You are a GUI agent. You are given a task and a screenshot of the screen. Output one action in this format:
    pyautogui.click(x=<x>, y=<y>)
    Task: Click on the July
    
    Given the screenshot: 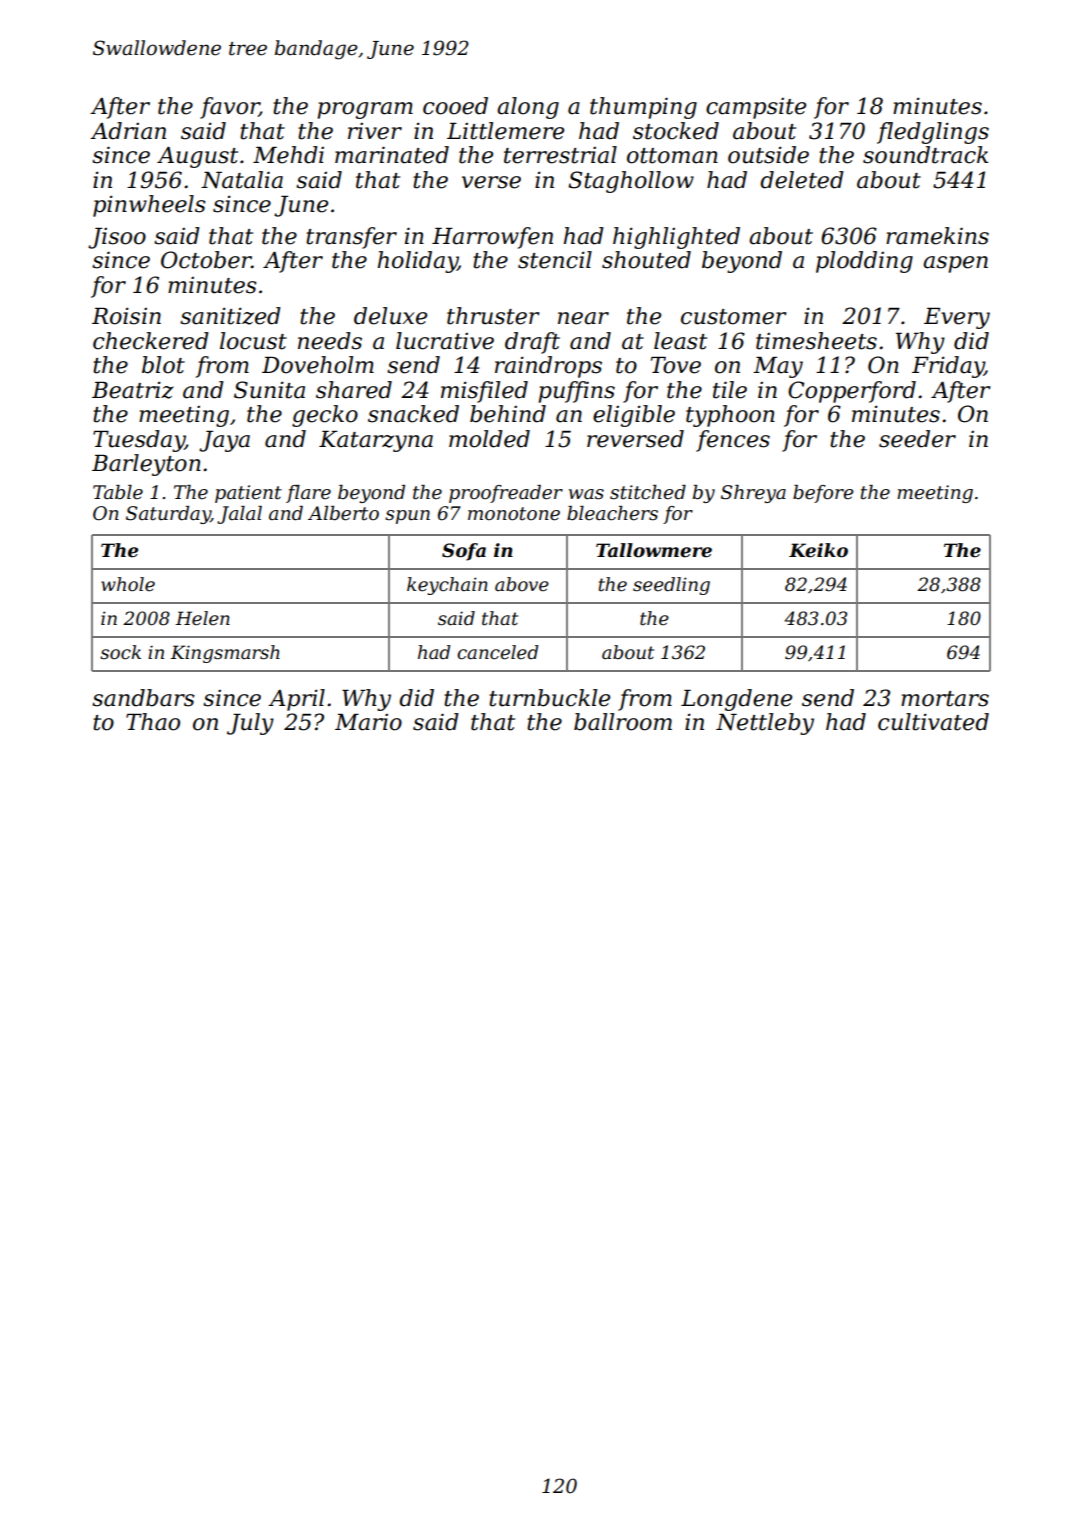 What is the action you would take?
    pyautogui.click(x=250, y=724)
